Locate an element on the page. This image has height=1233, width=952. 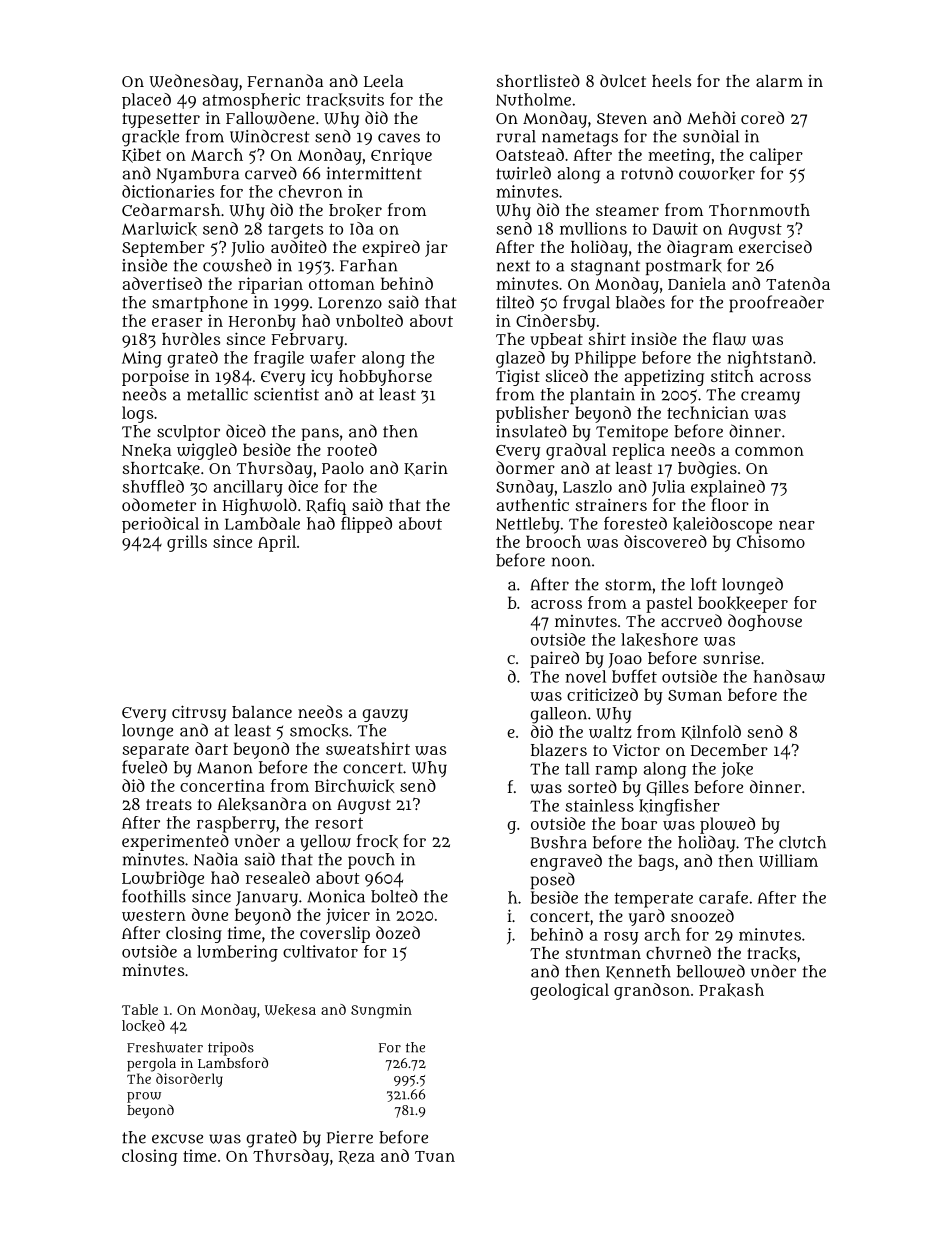
posed is located at coordinates (553, 880).
